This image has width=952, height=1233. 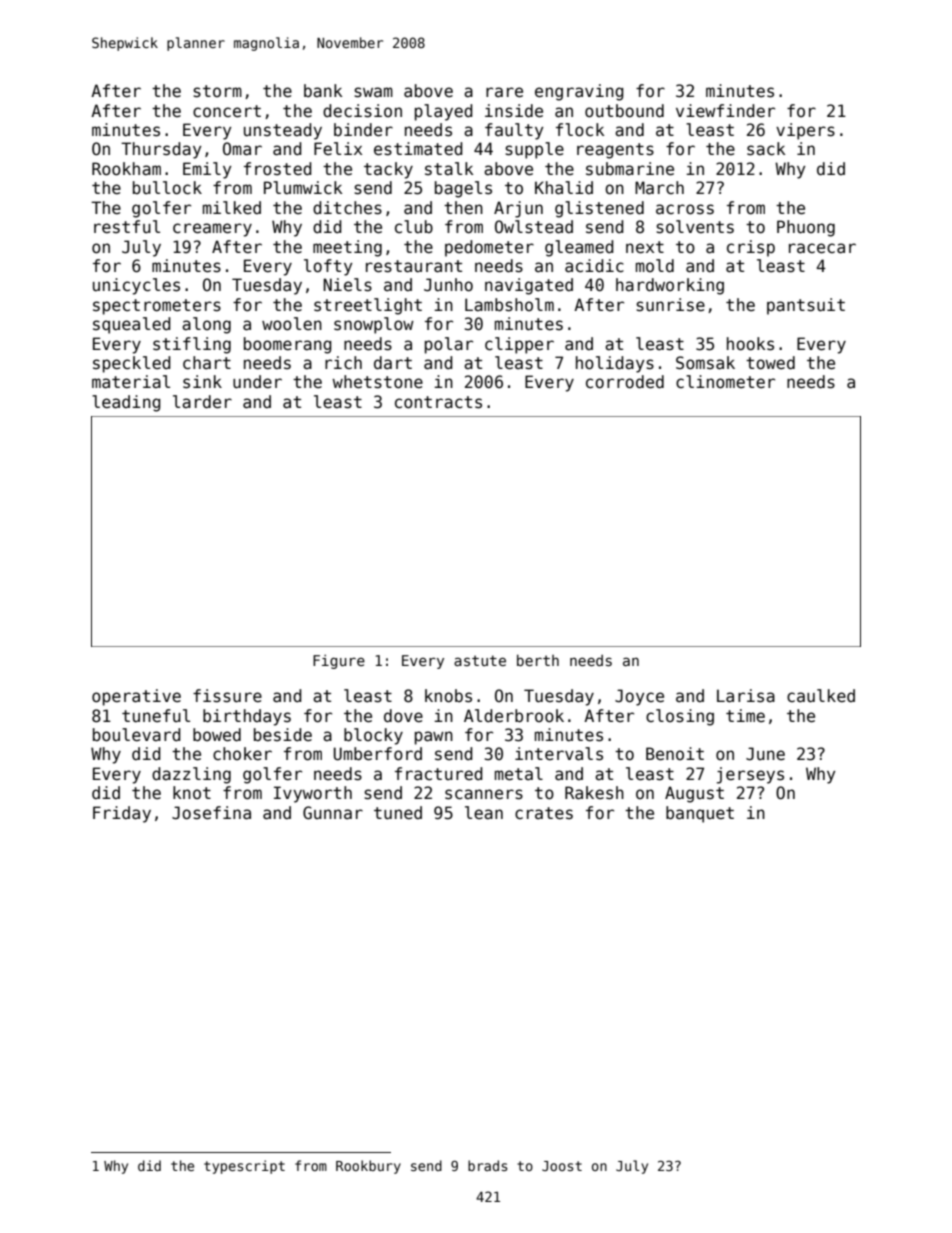 I want to click on brads, so click(x=488, y=1165).
